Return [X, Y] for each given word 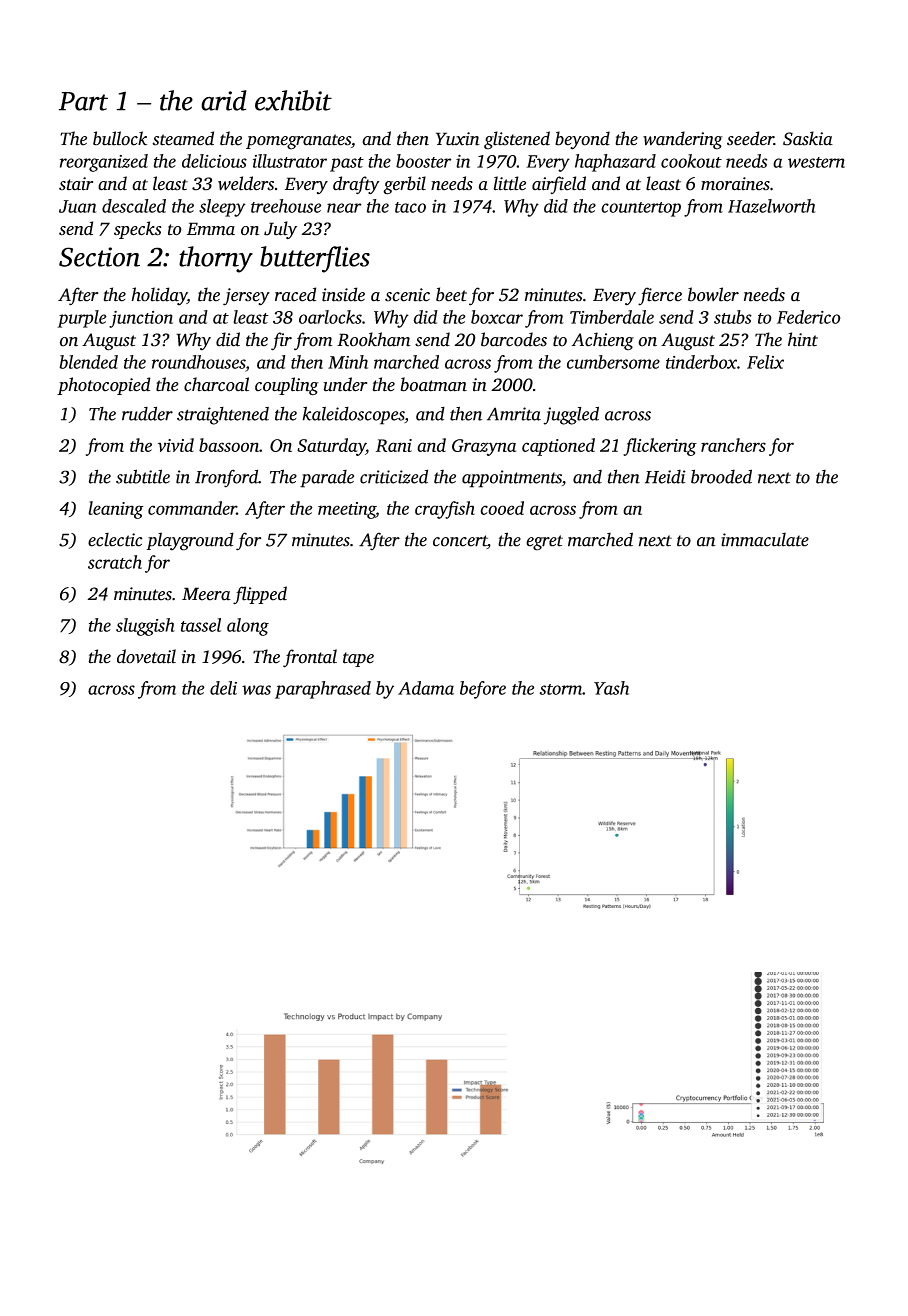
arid [224, 100]
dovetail [146, 656]
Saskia [808, 138]
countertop [641, 209]
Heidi [665, 476]
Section [99, 257]
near [344, 208]
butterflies [315, 259]
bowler [713, 294]
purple [82, 319]
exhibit [293, 100]
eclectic [115, 539]
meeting [347, 510]
